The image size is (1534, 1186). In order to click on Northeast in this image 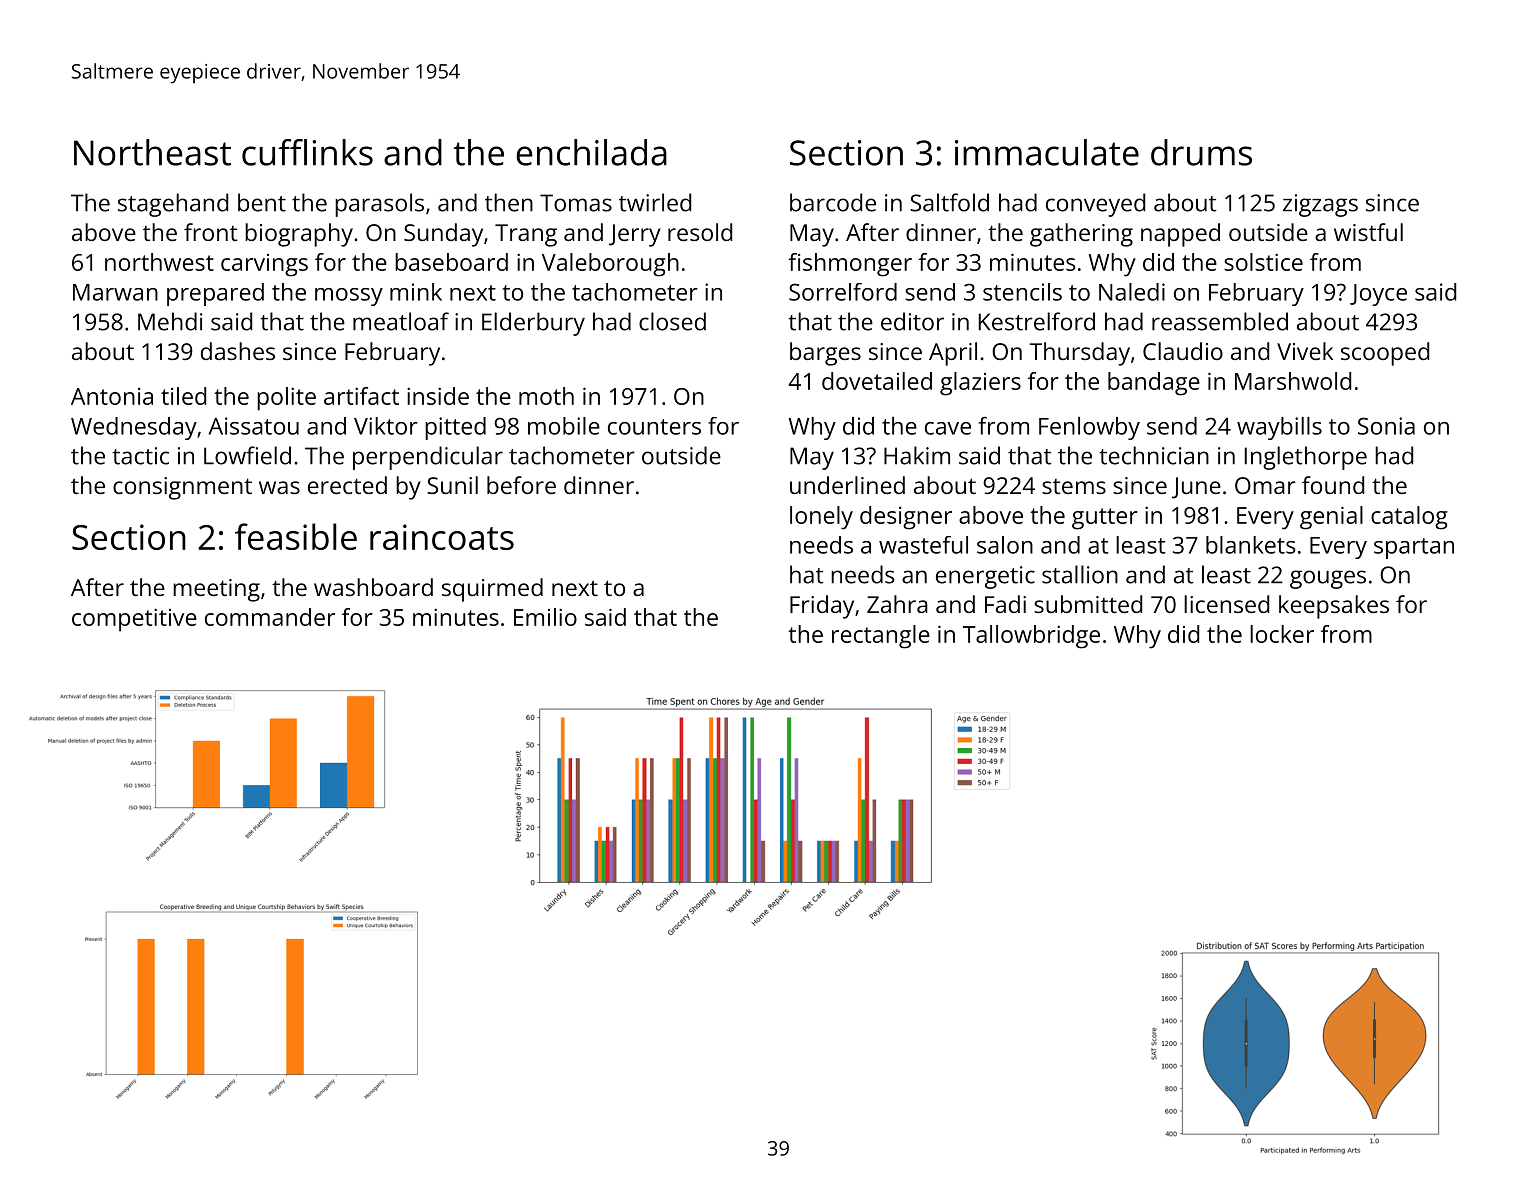, I will do `click(152, 152)`.
